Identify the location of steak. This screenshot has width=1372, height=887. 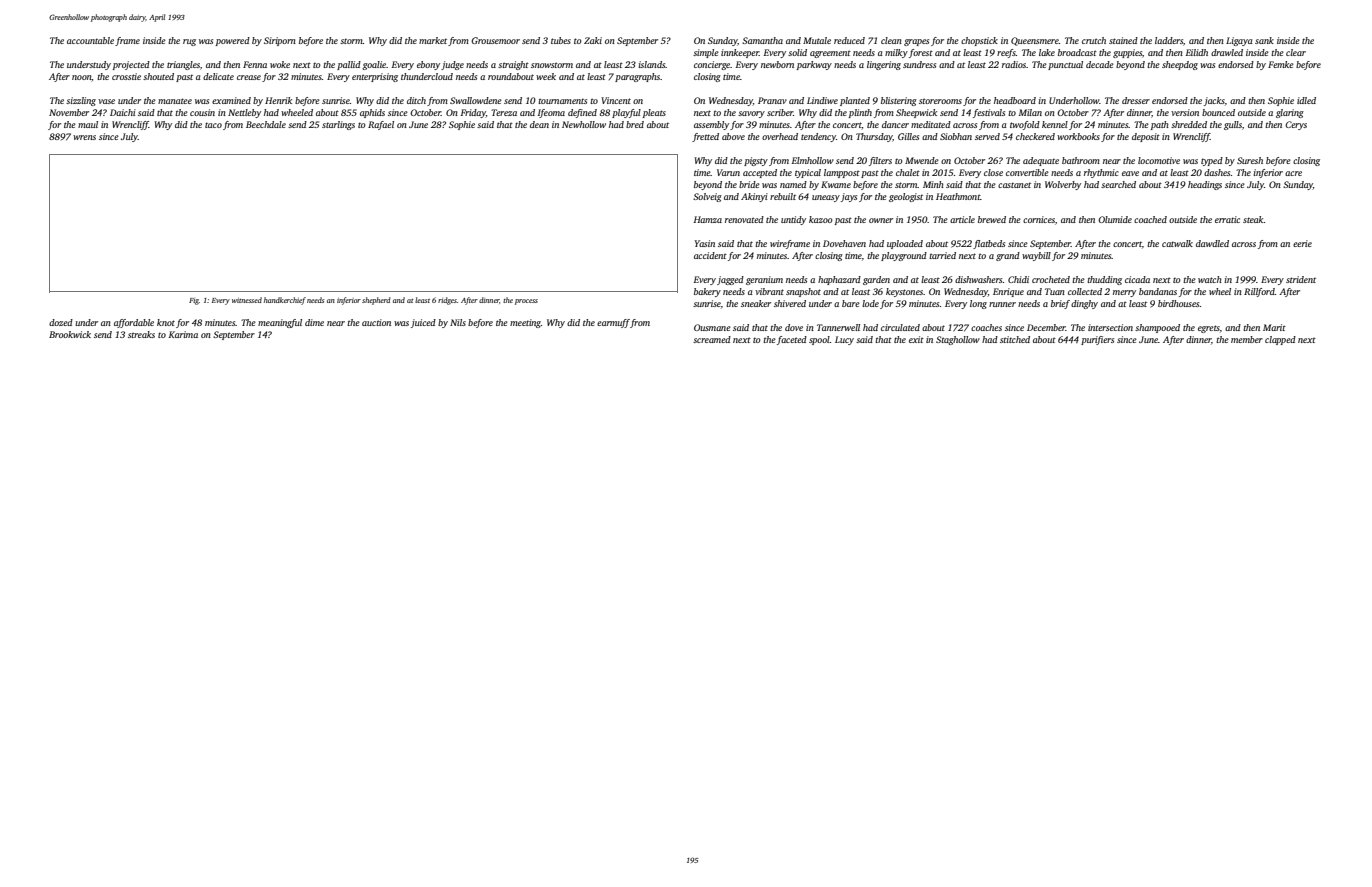
(1253, 219).
